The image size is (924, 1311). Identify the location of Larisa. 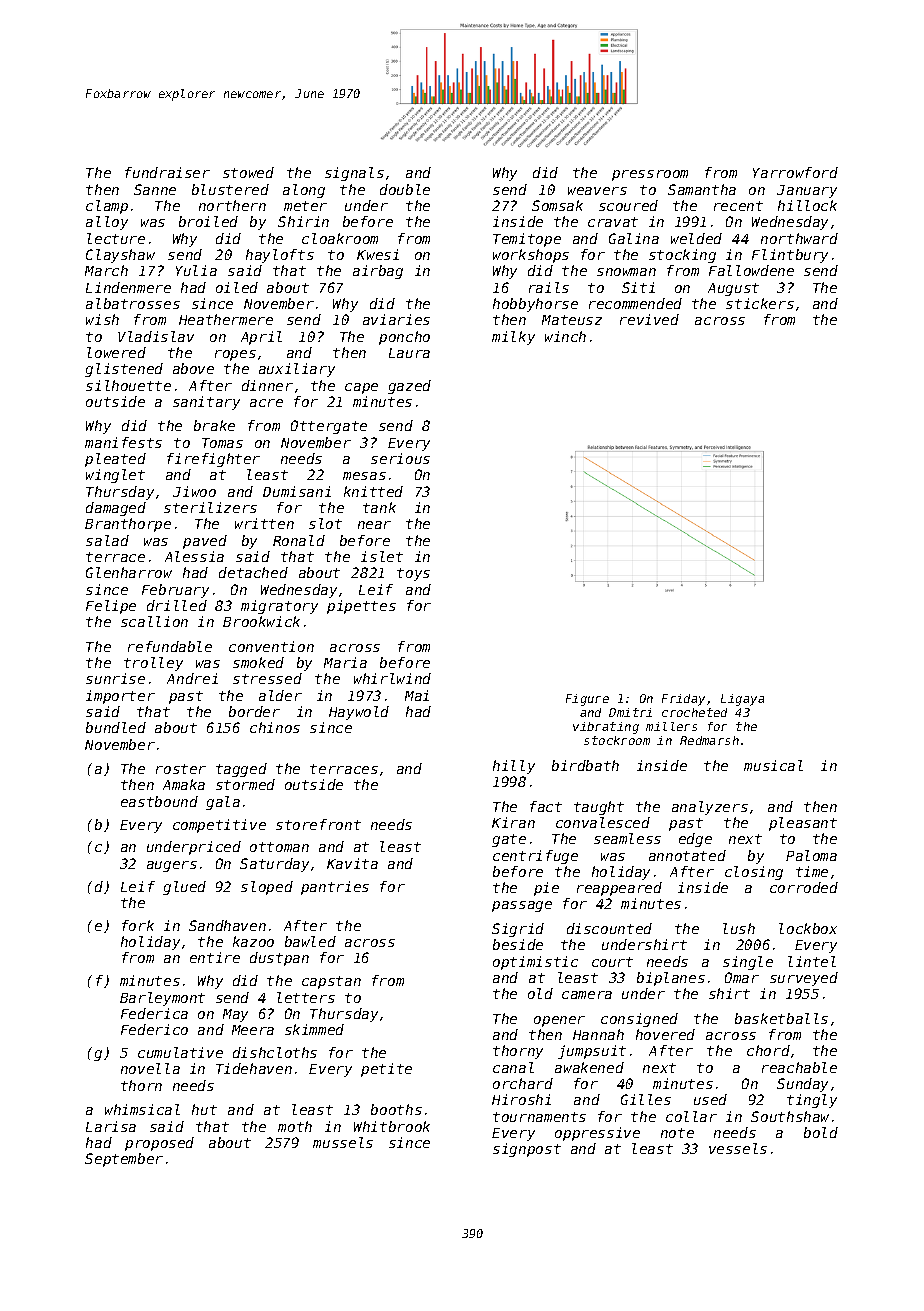
(111, 1126).
